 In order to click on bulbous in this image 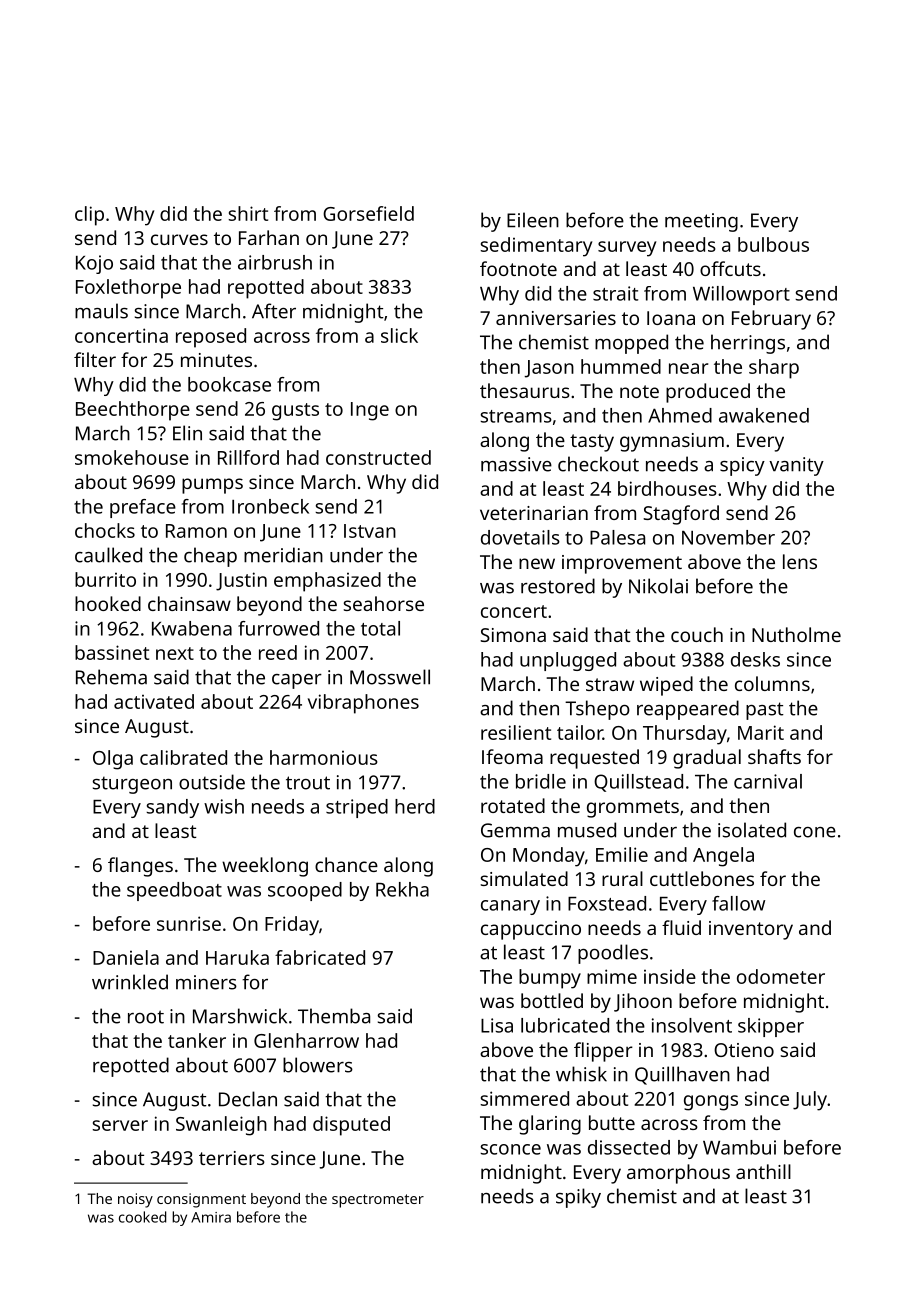, I will do `click(773, 244)`.
